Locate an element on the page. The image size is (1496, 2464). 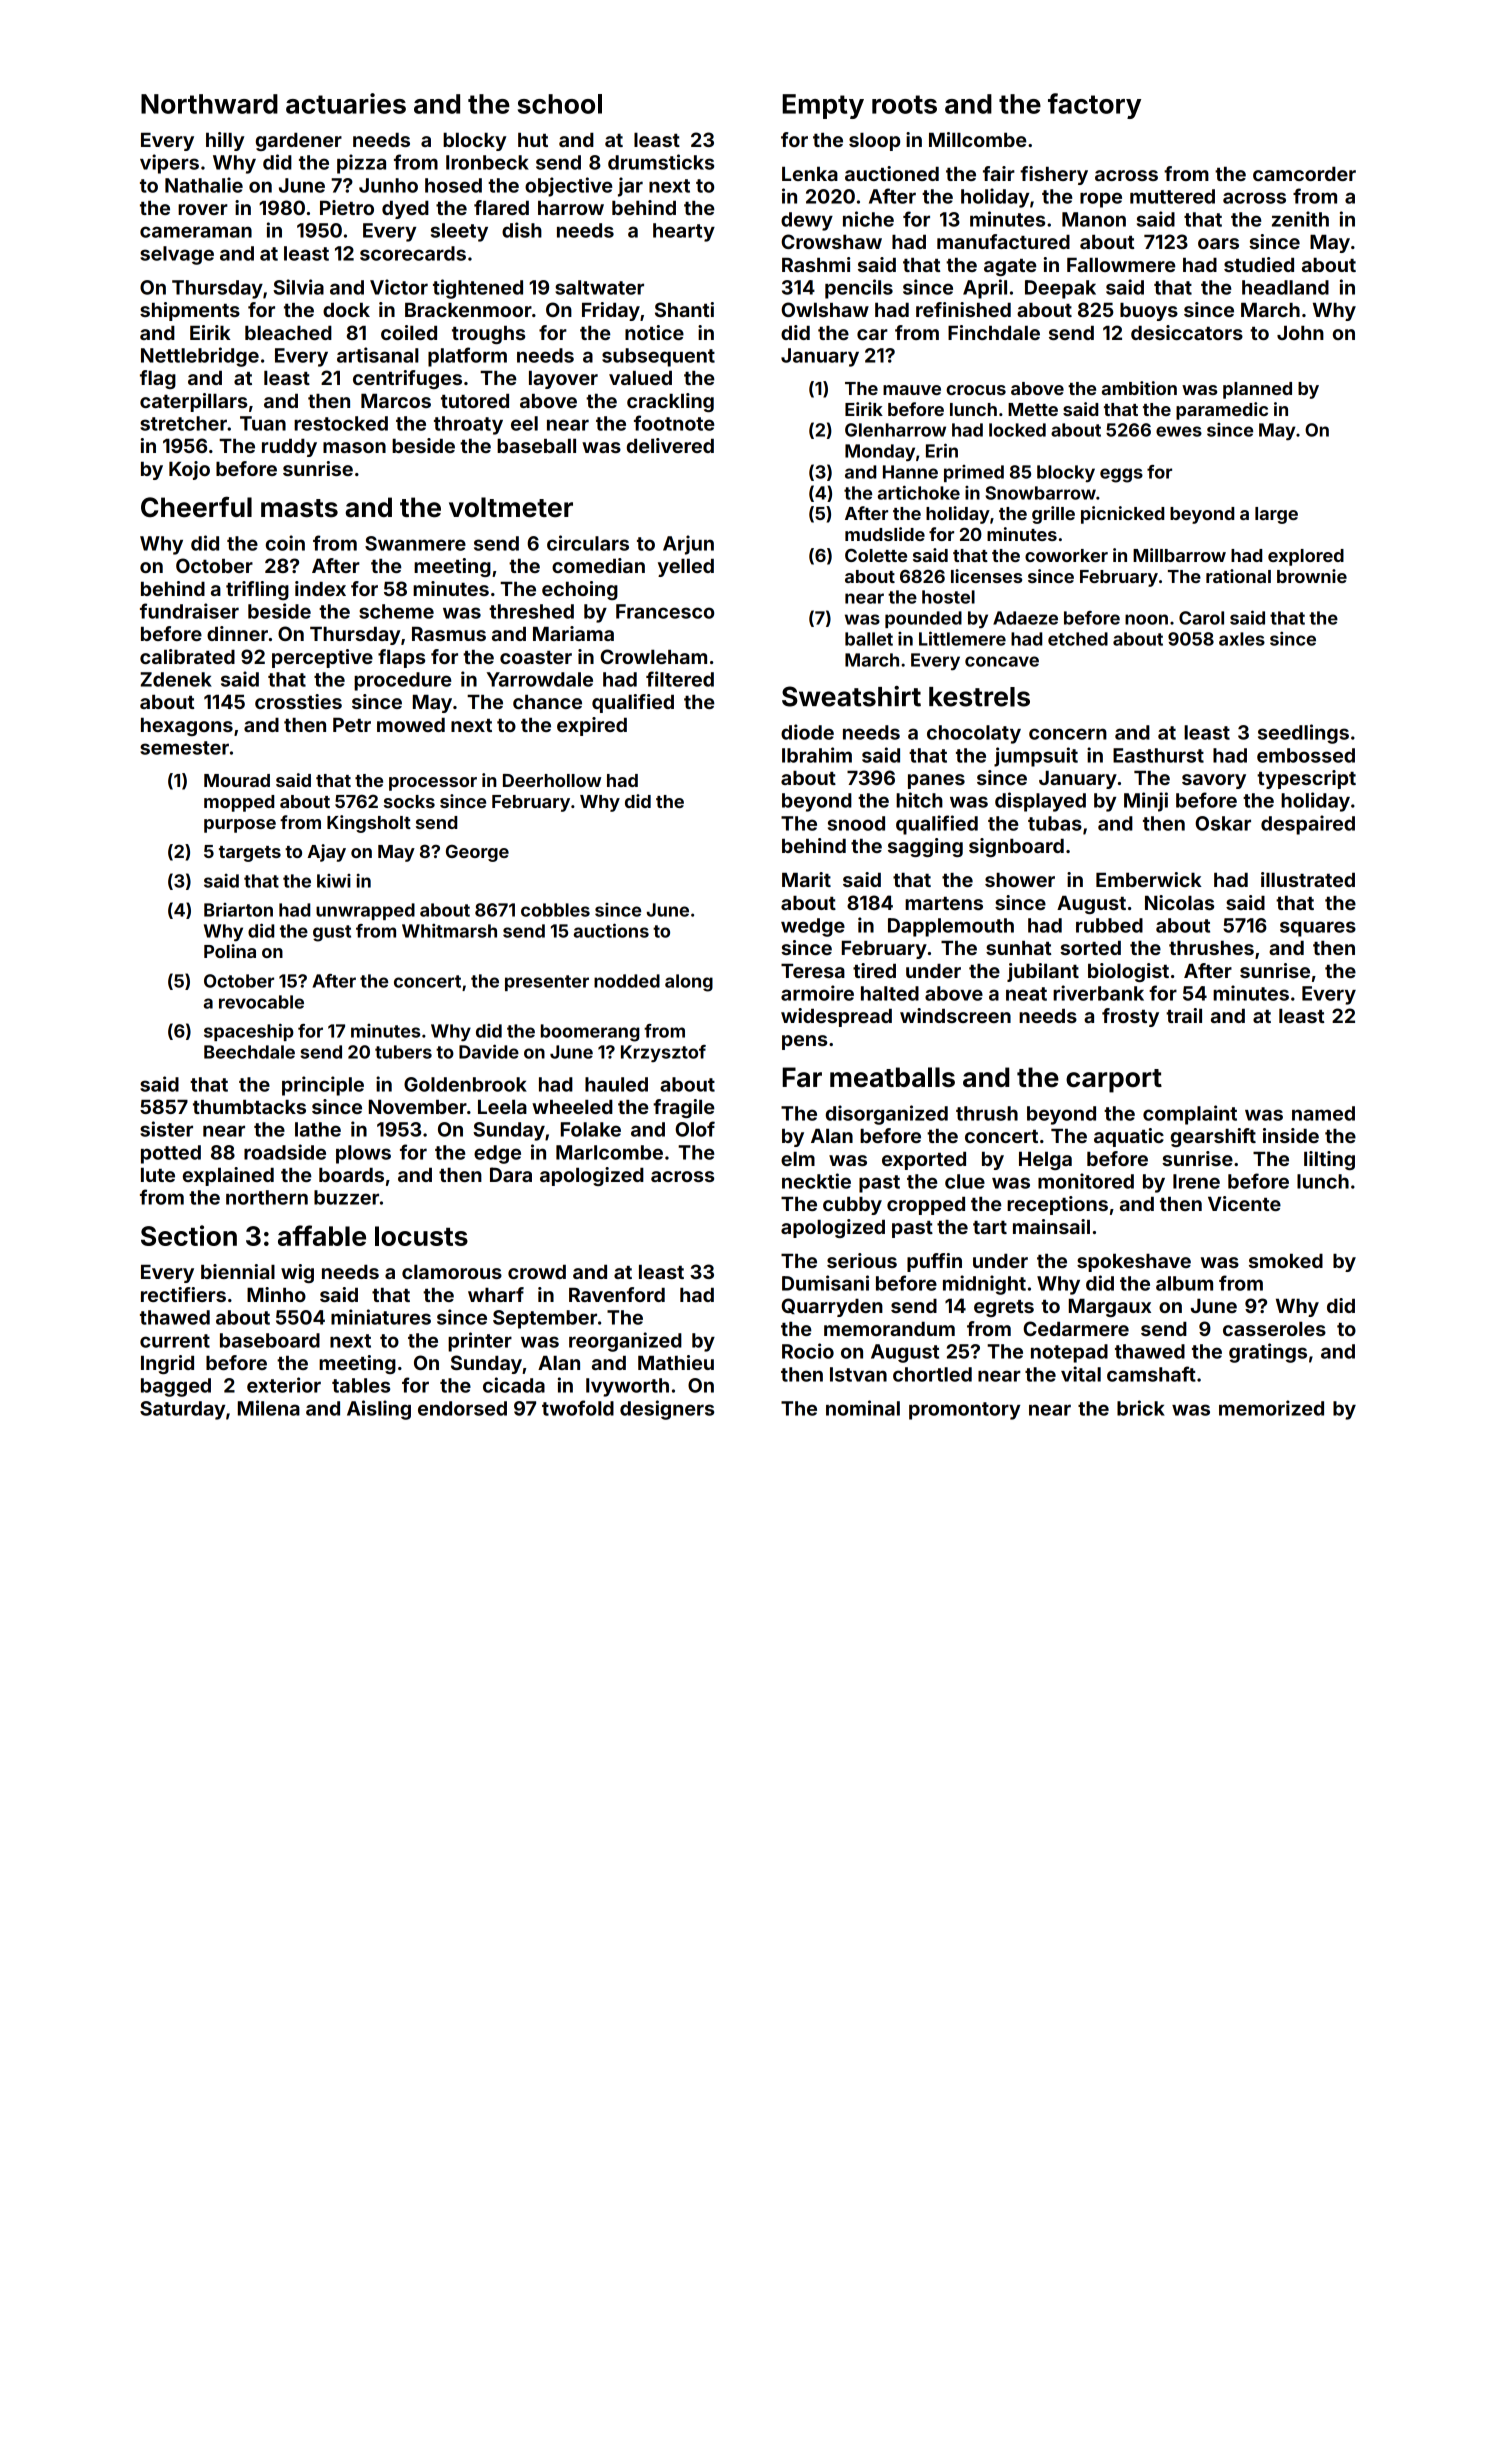
wig is located at coordinates (297, 1273).
